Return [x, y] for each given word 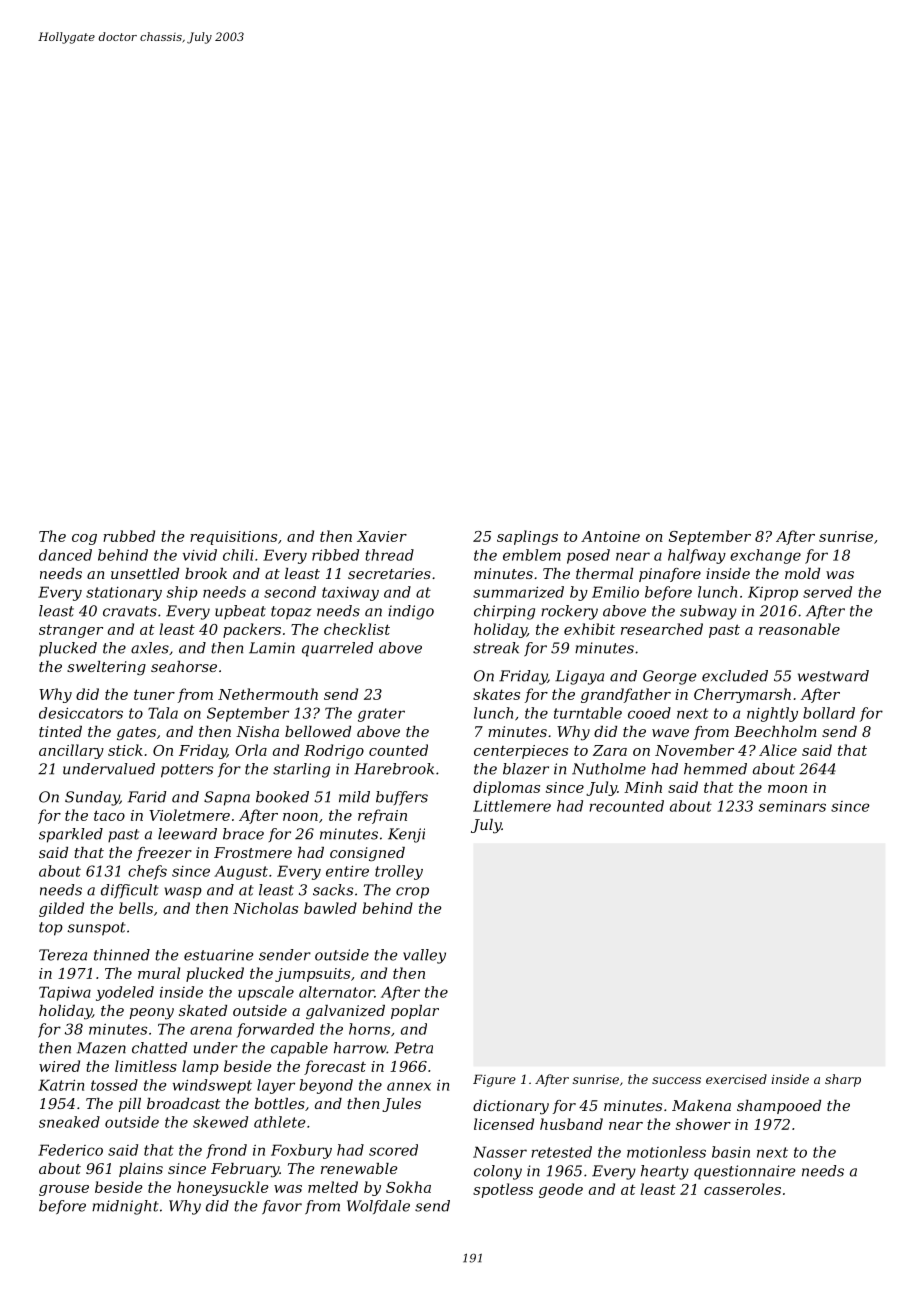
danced [65, 555]
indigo [411, 612]
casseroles [742, 1189]
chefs [147, 872]
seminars [792, 806]
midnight [125, 1207]
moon [787, 789]
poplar [415, 1012]
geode [561, 1190]
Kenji [406, 835]
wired [59, 1066]
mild [354, 797]
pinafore [670, 575]
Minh [643, 787]
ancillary [71, 751]
